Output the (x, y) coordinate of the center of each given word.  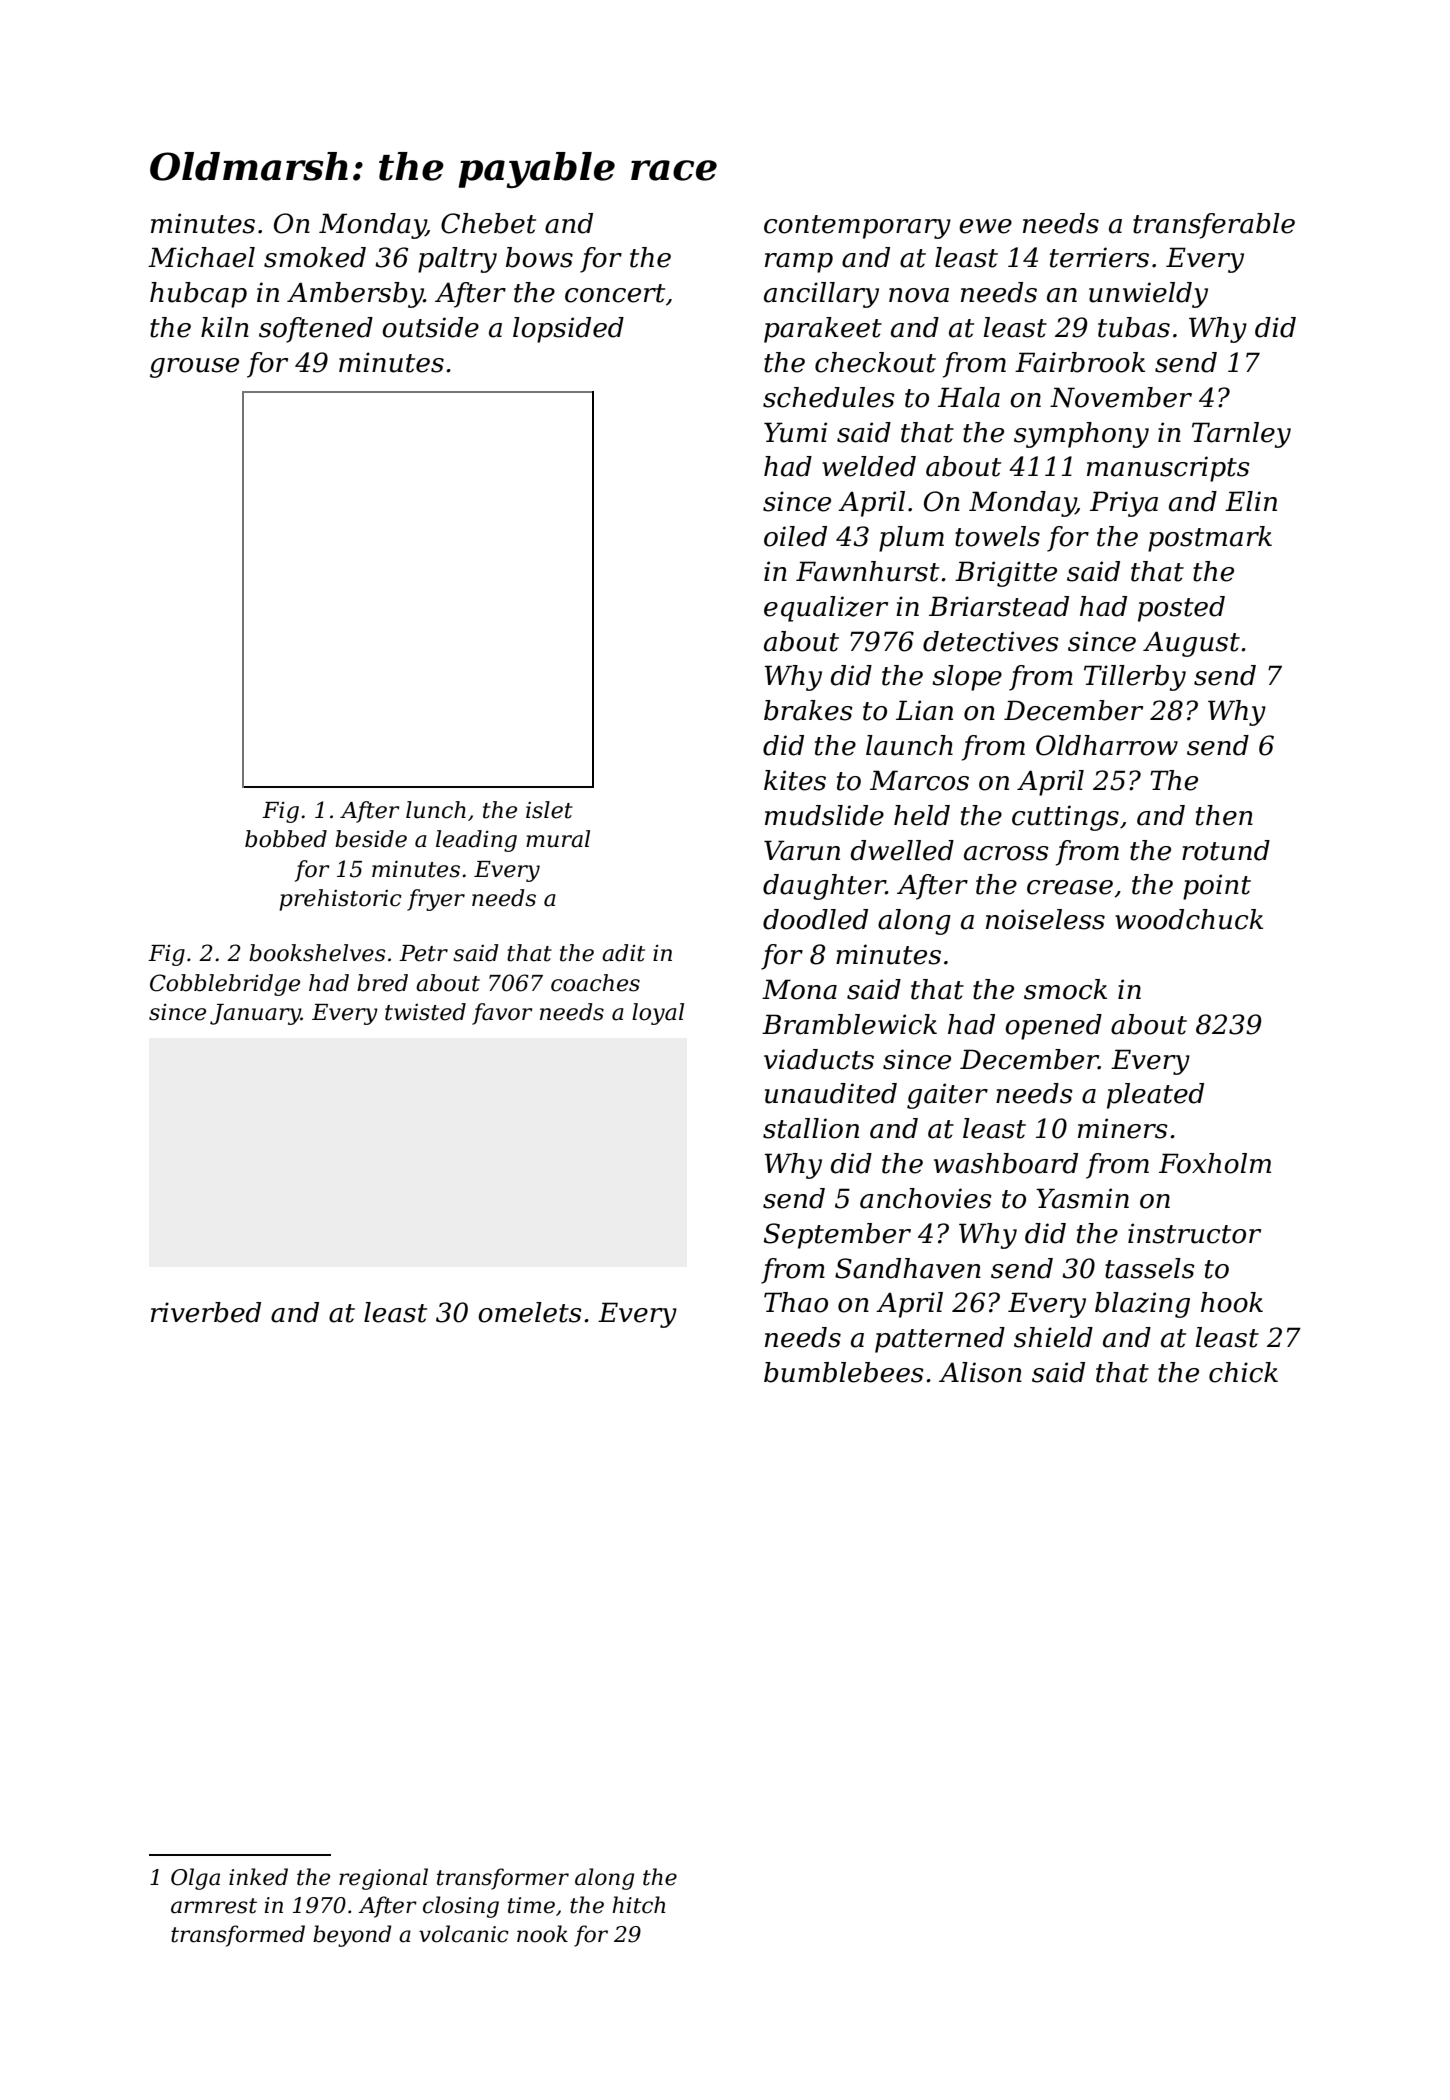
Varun (802, 850)
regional (383, 1879)
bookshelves (317, 953)
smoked (315, 257)
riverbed (206, 1312)
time (531, 1905)
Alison (980, 1372)
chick (1243, 1372)
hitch (639, 1905)
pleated (1155, 1096)
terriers (1099, 257)
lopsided (568, 330)
